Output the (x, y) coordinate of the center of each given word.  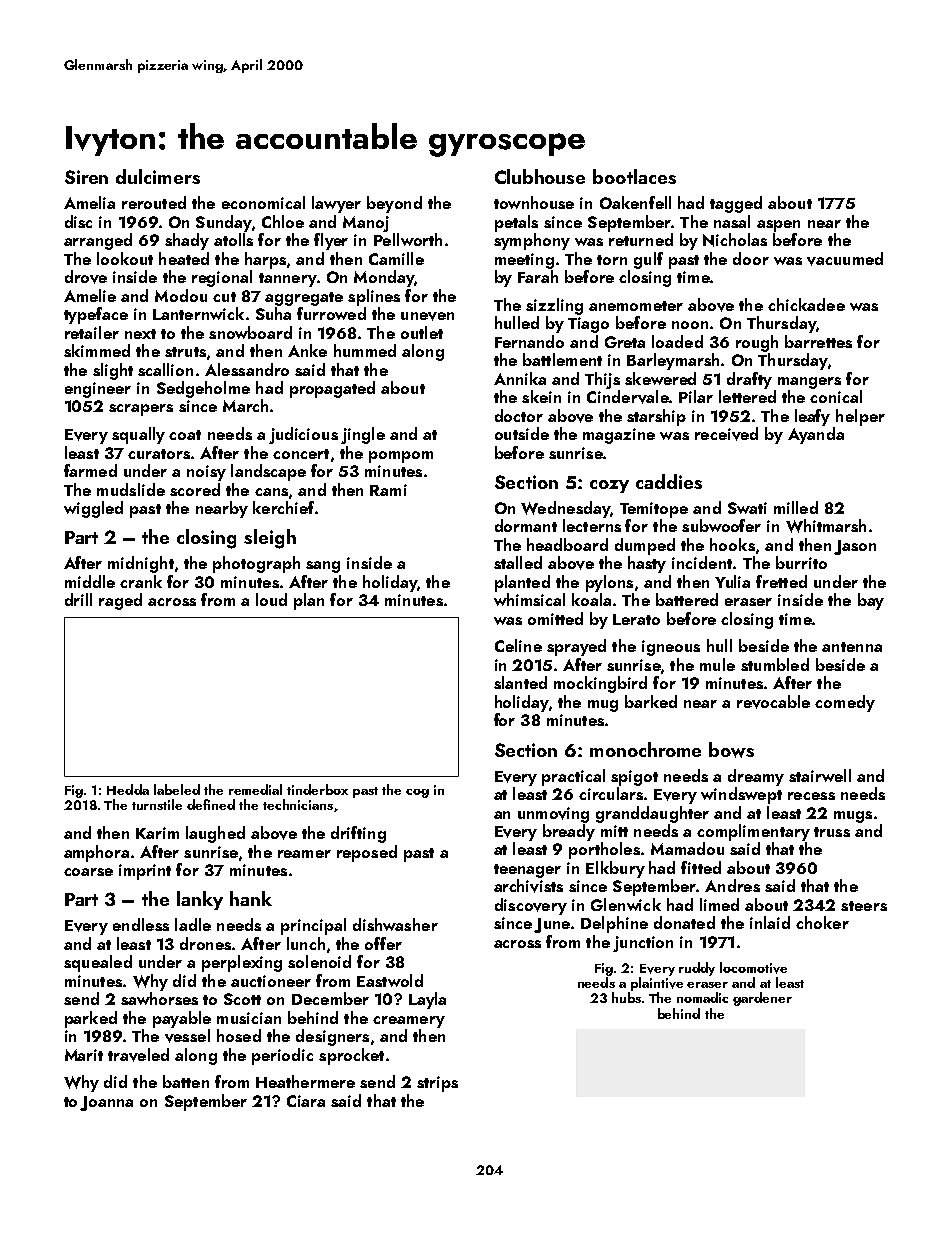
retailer (92, 332)
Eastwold (390, 980)
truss (832, 832)
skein (541, 396)
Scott (242, 999)
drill (78, 599)
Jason (855, 547)
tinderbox (317, 789)
